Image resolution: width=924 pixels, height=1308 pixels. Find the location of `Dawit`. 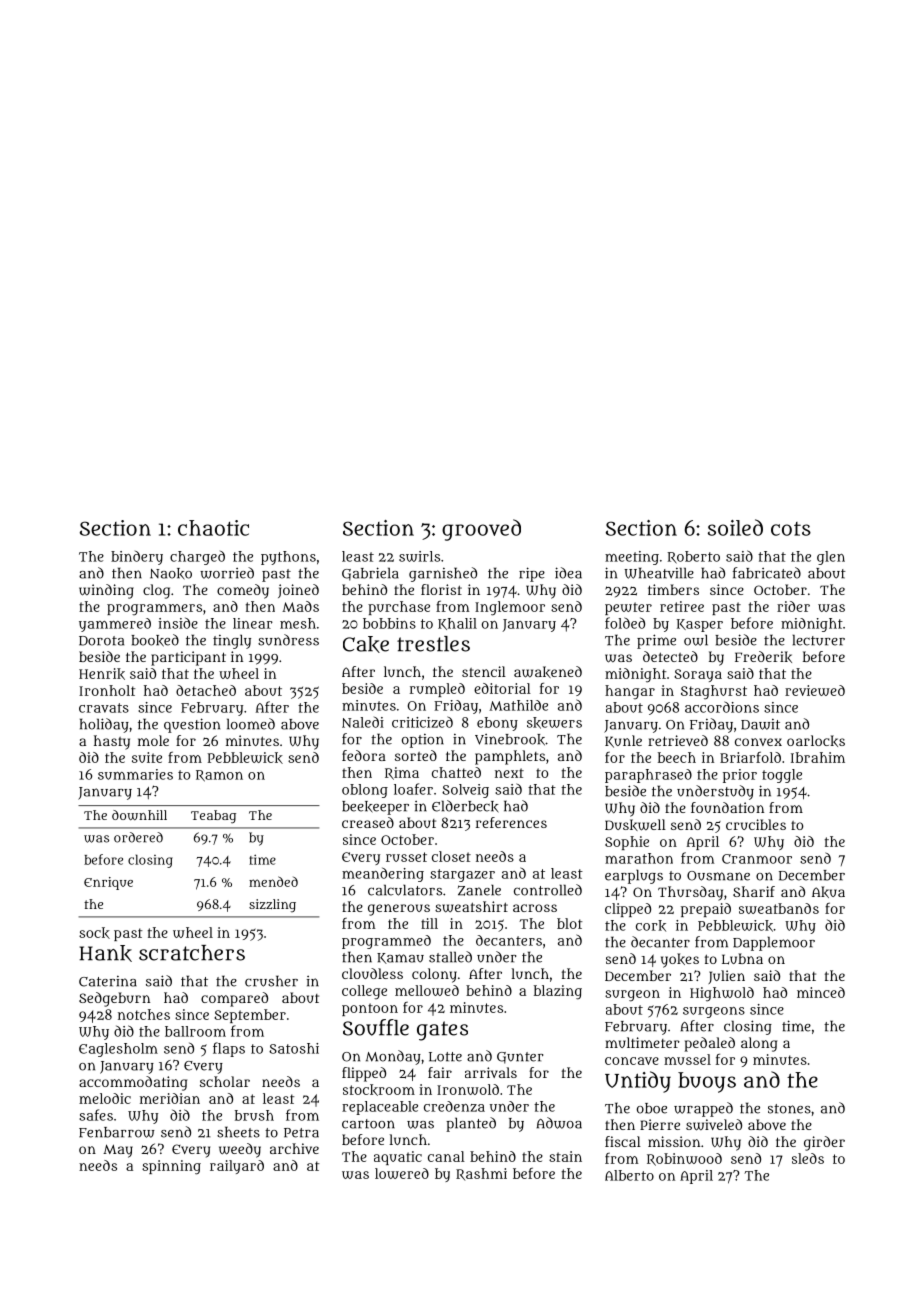

Dawit is located at coordinates (760, 724).
